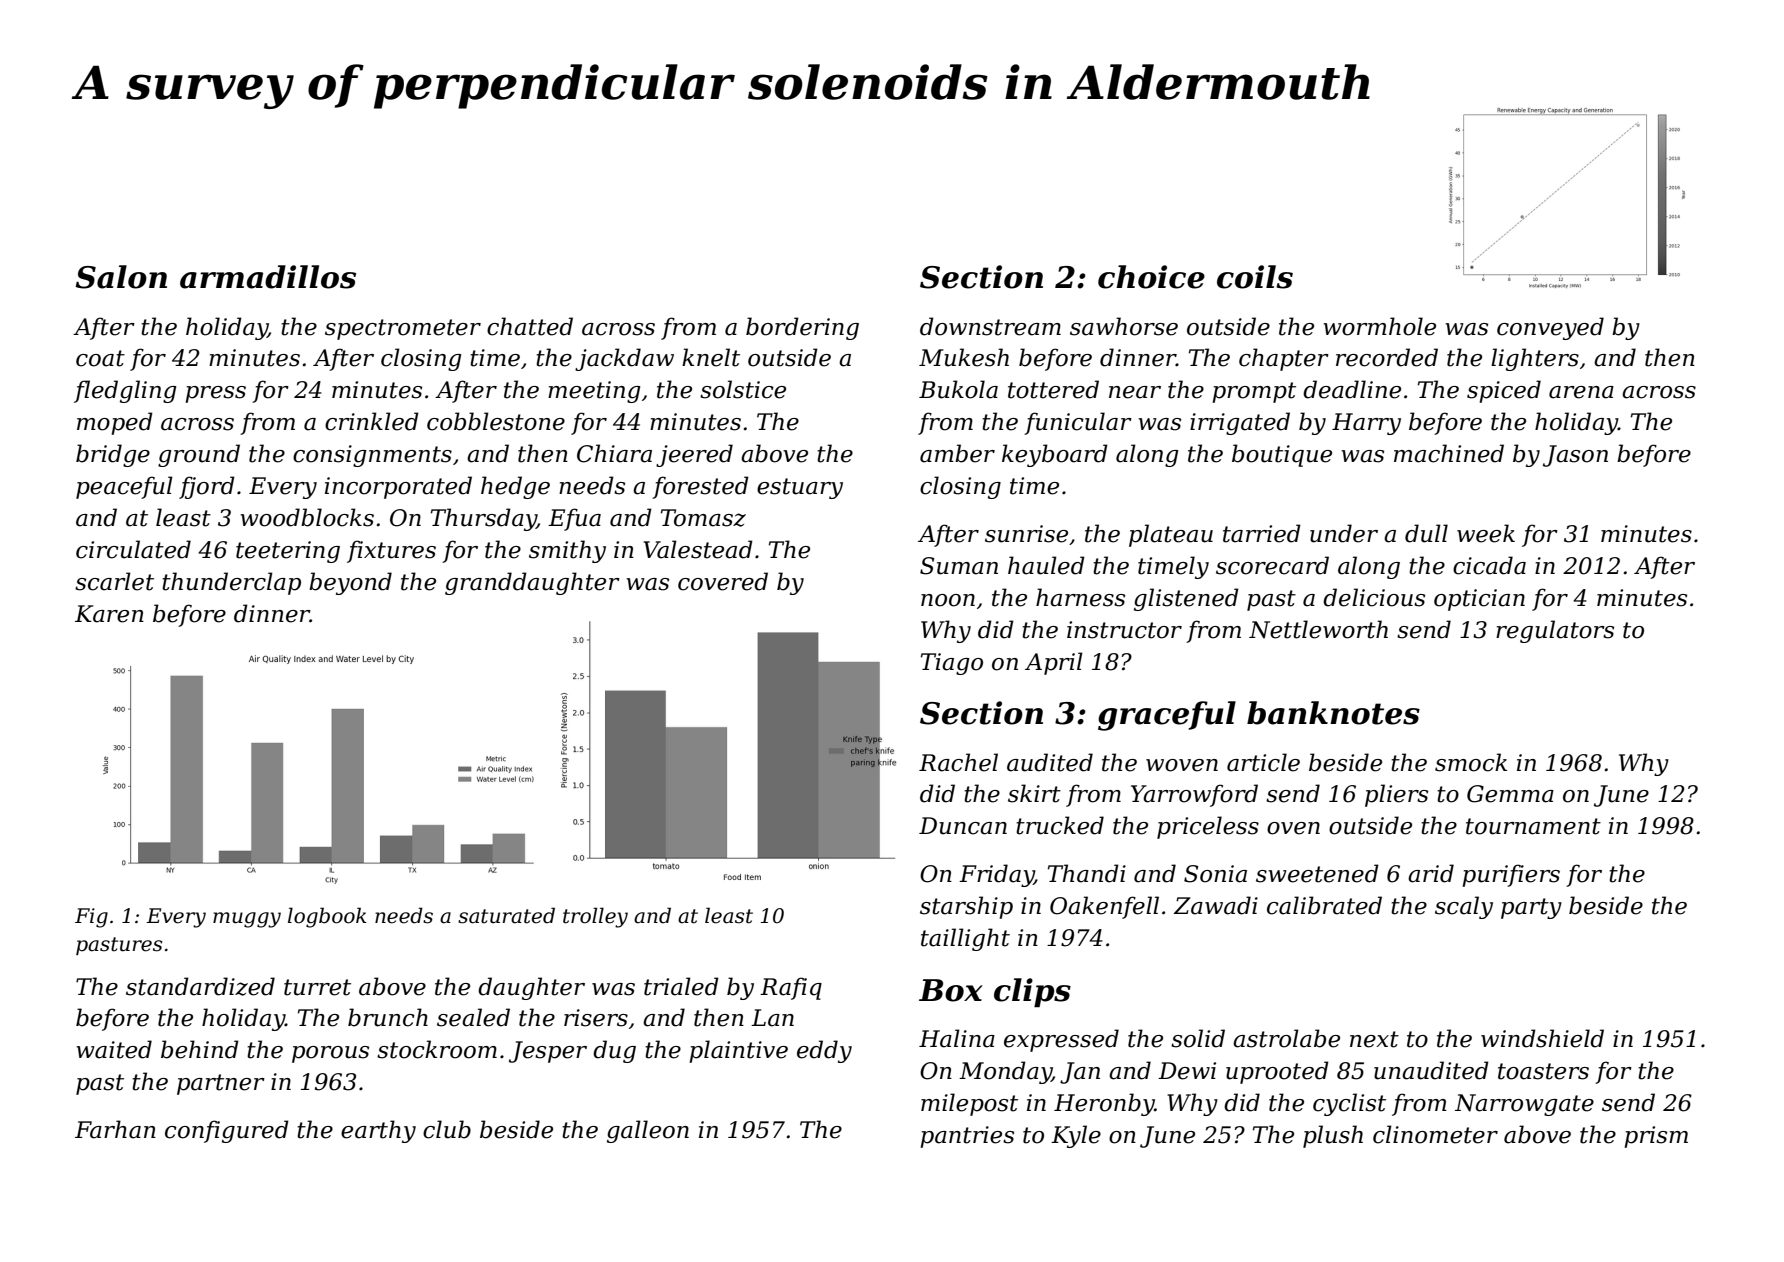 The width and height of the document is (1784, 1262). I want to click on earthy, so click(378, 1131).
